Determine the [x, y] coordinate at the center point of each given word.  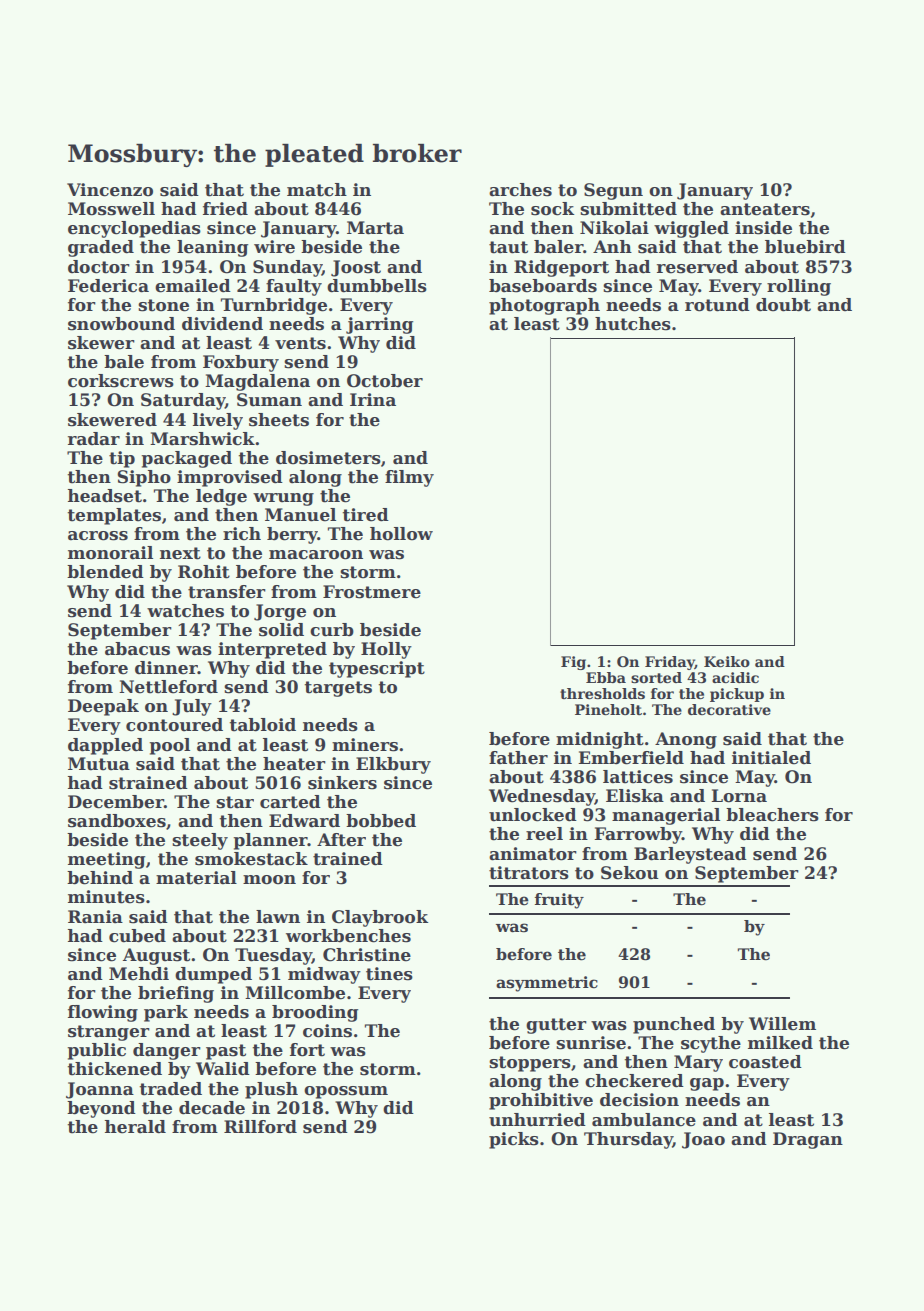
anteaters [765, 209]
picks [514, 1140]
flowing [103, 1013]
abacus [137, 649]
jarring [379, 325]
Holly [386, 650]
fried [225, 209]
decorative [729, 709]
